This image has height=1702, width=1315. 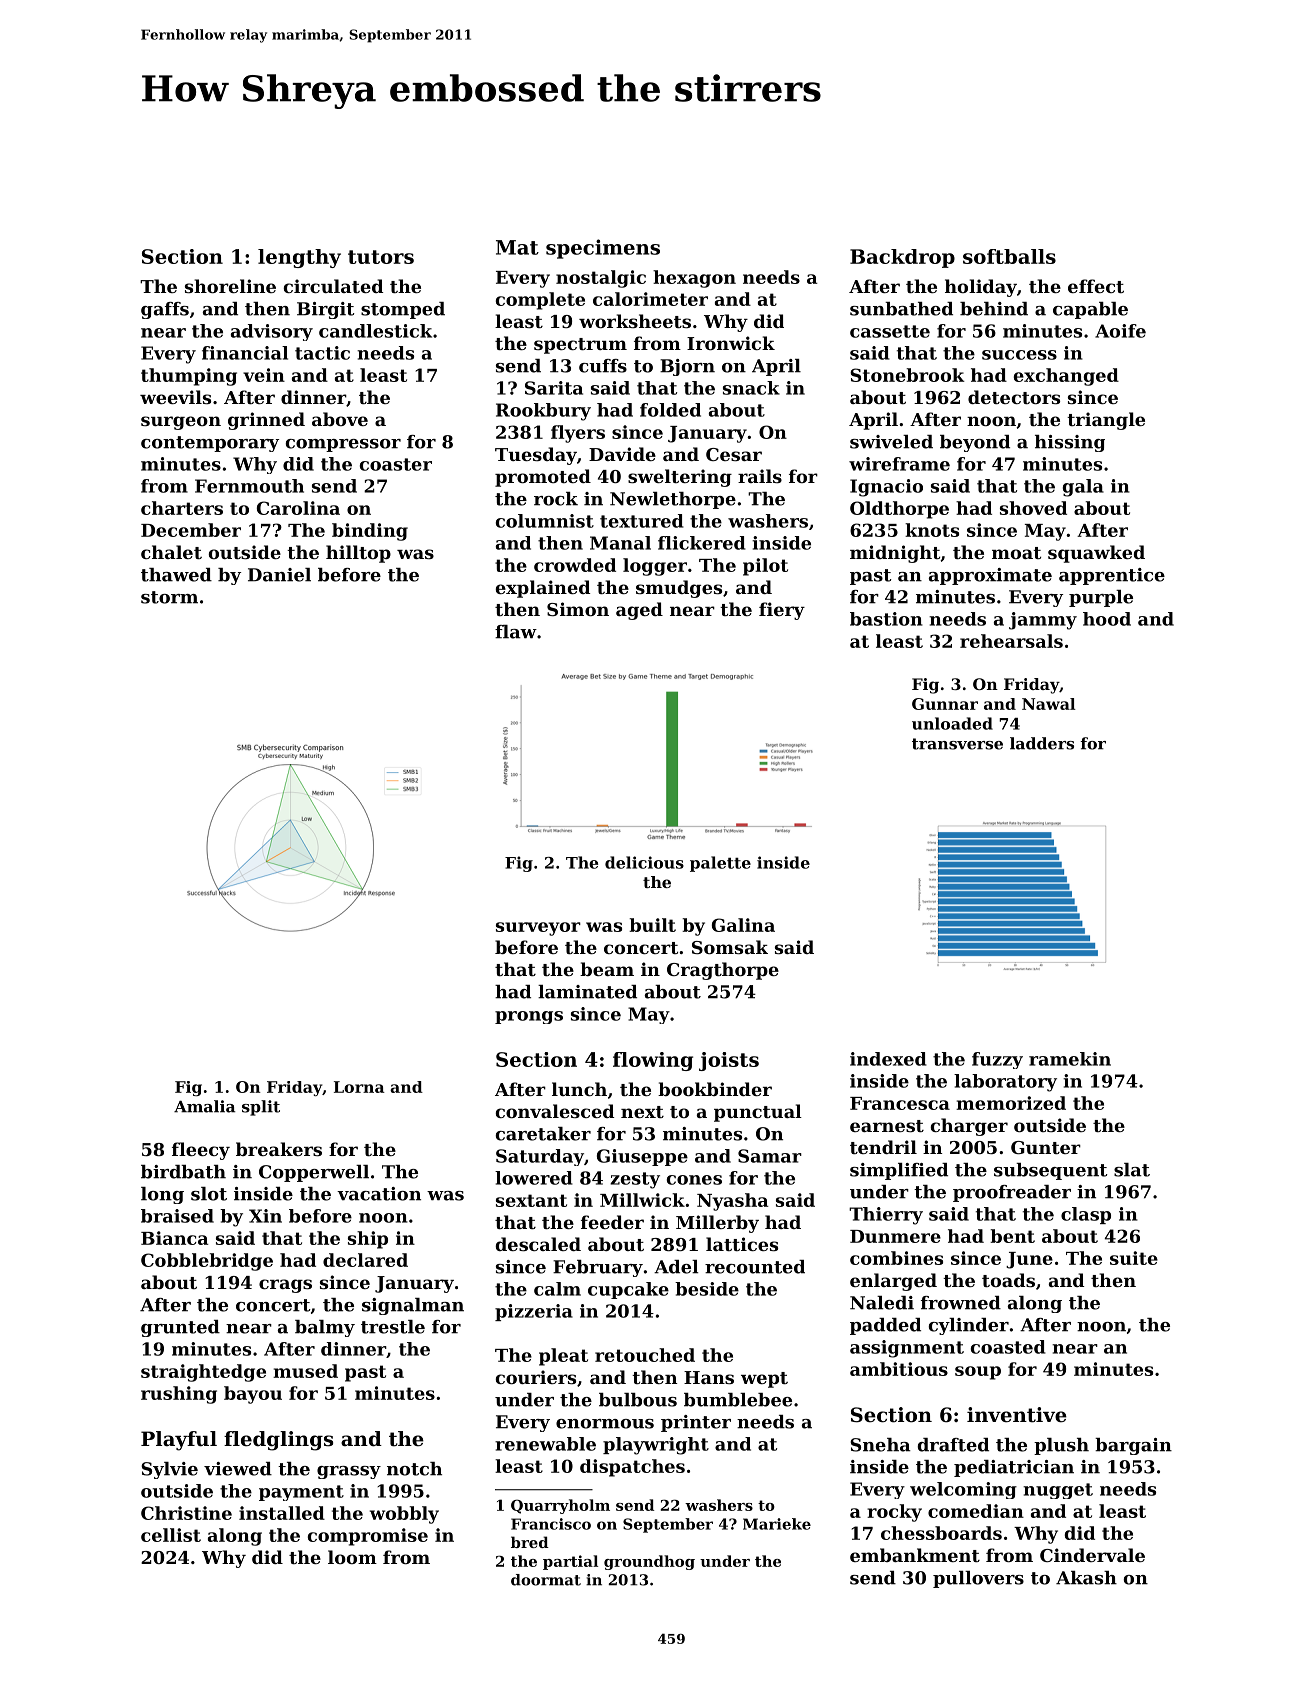 What do you see at coordinates (777, 1524) in the image?
I see `Marieke` at bounding box center [777, 1524].
